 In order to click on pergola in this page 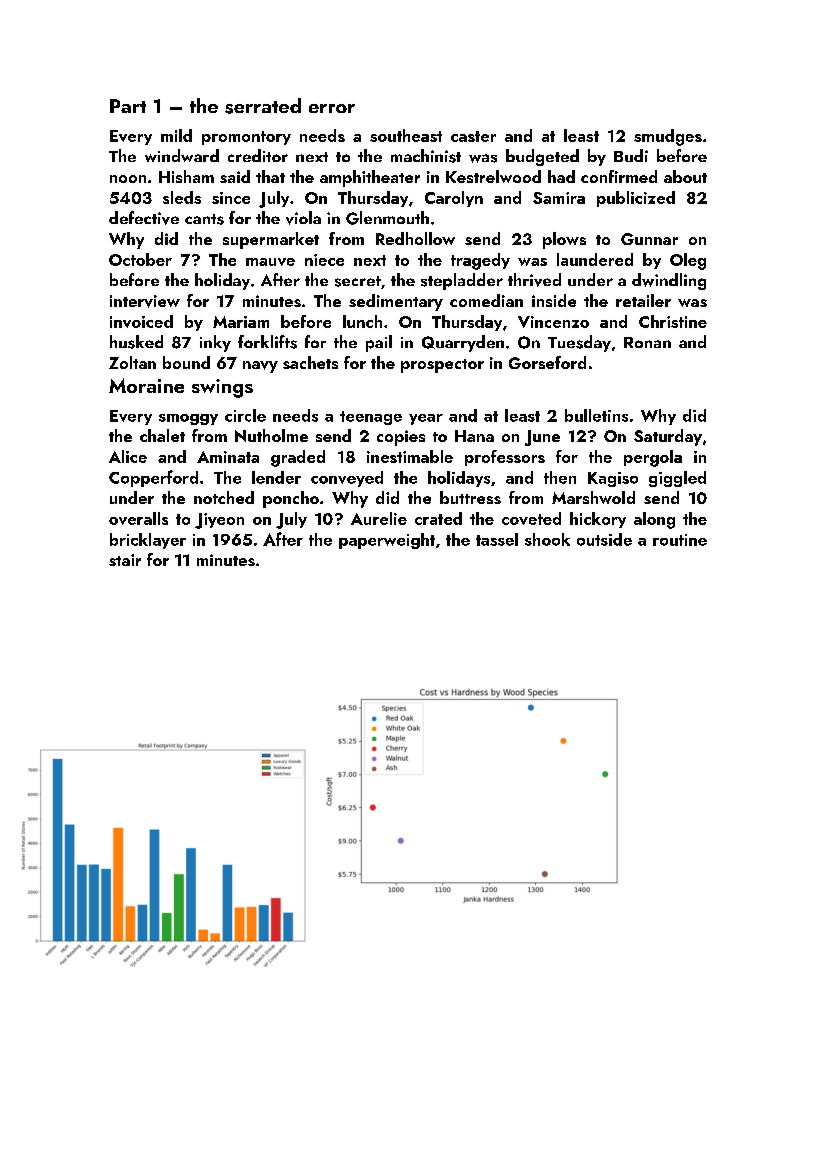, I will do `click(653, 458)`.
